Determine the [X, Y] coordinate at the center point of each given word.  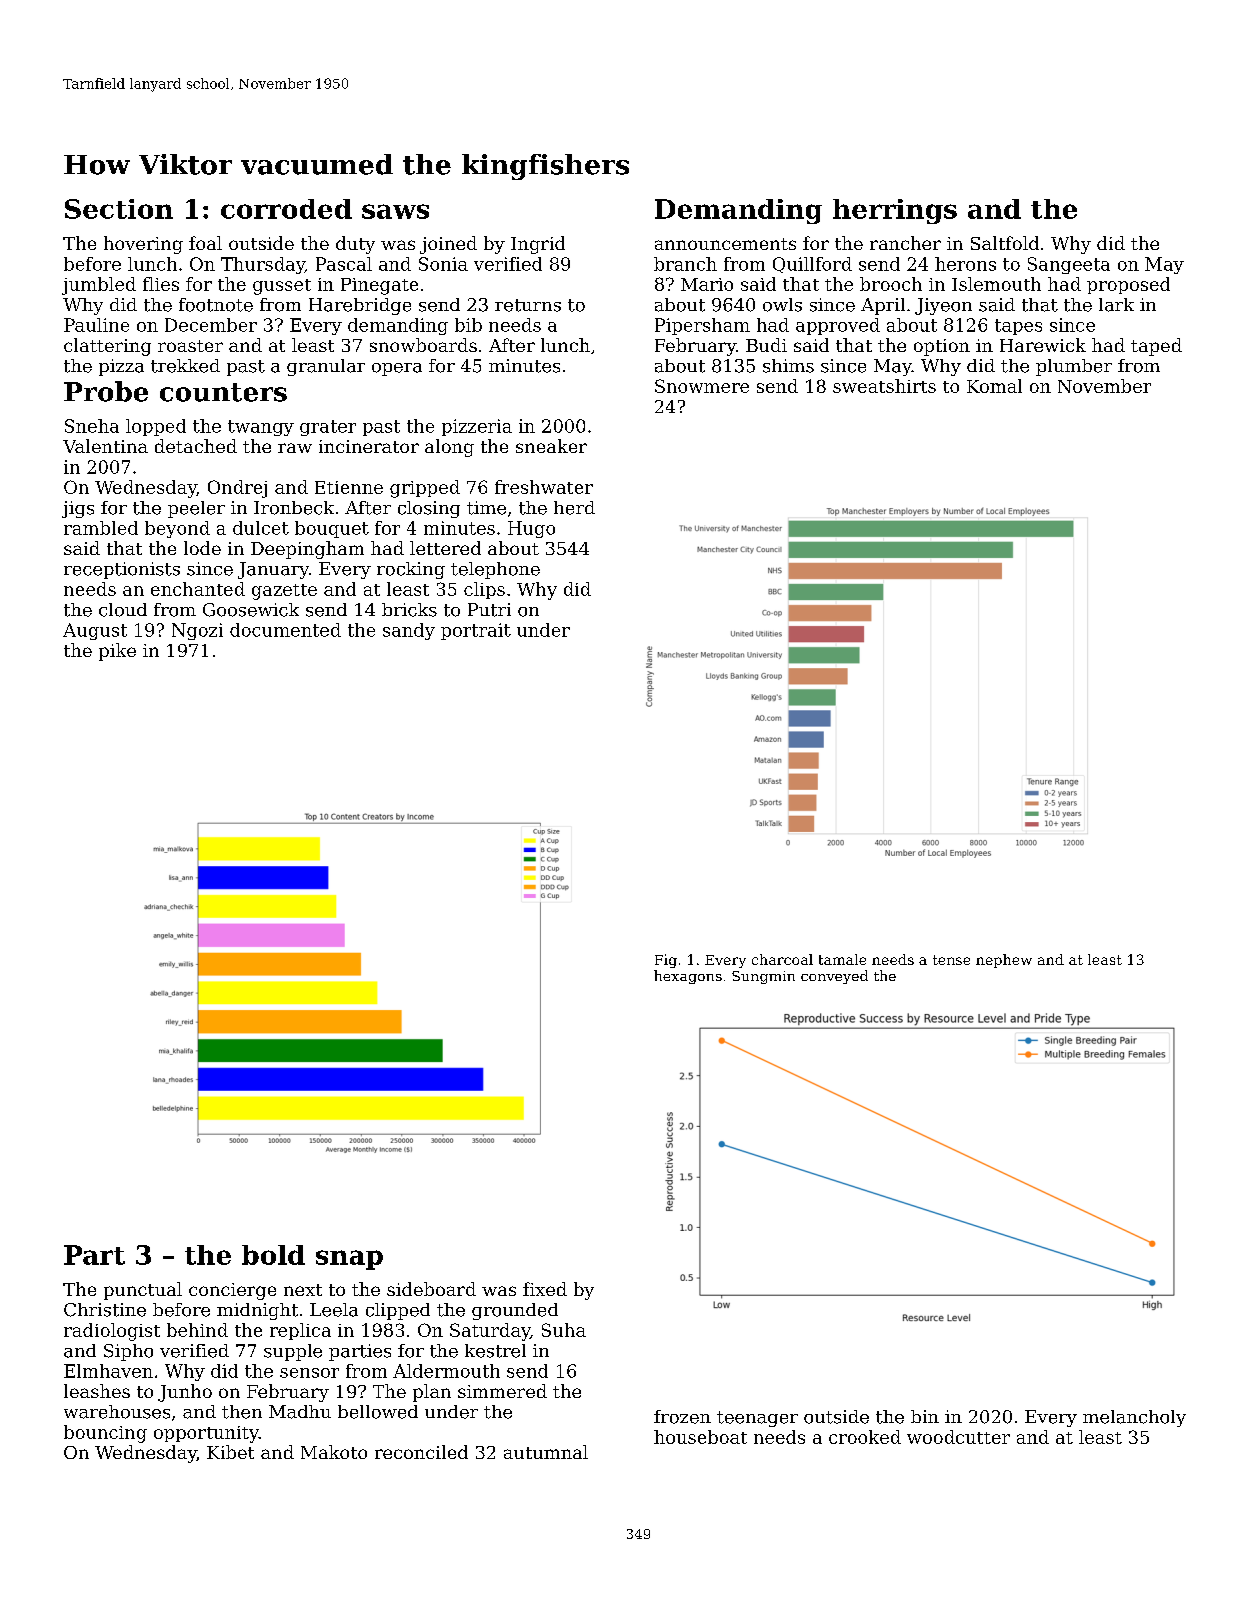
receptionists [122, 570]
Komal [994, 386]
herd [574, 508]
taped [1156, 347]
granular [326, 367]
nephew [1004, 961]
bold [273, 1255]
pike [117, 652]
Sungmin [763, 977]
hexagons [688, 977]
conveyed [834, 977]
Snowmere [702, 386]
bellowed [378, 1412]
